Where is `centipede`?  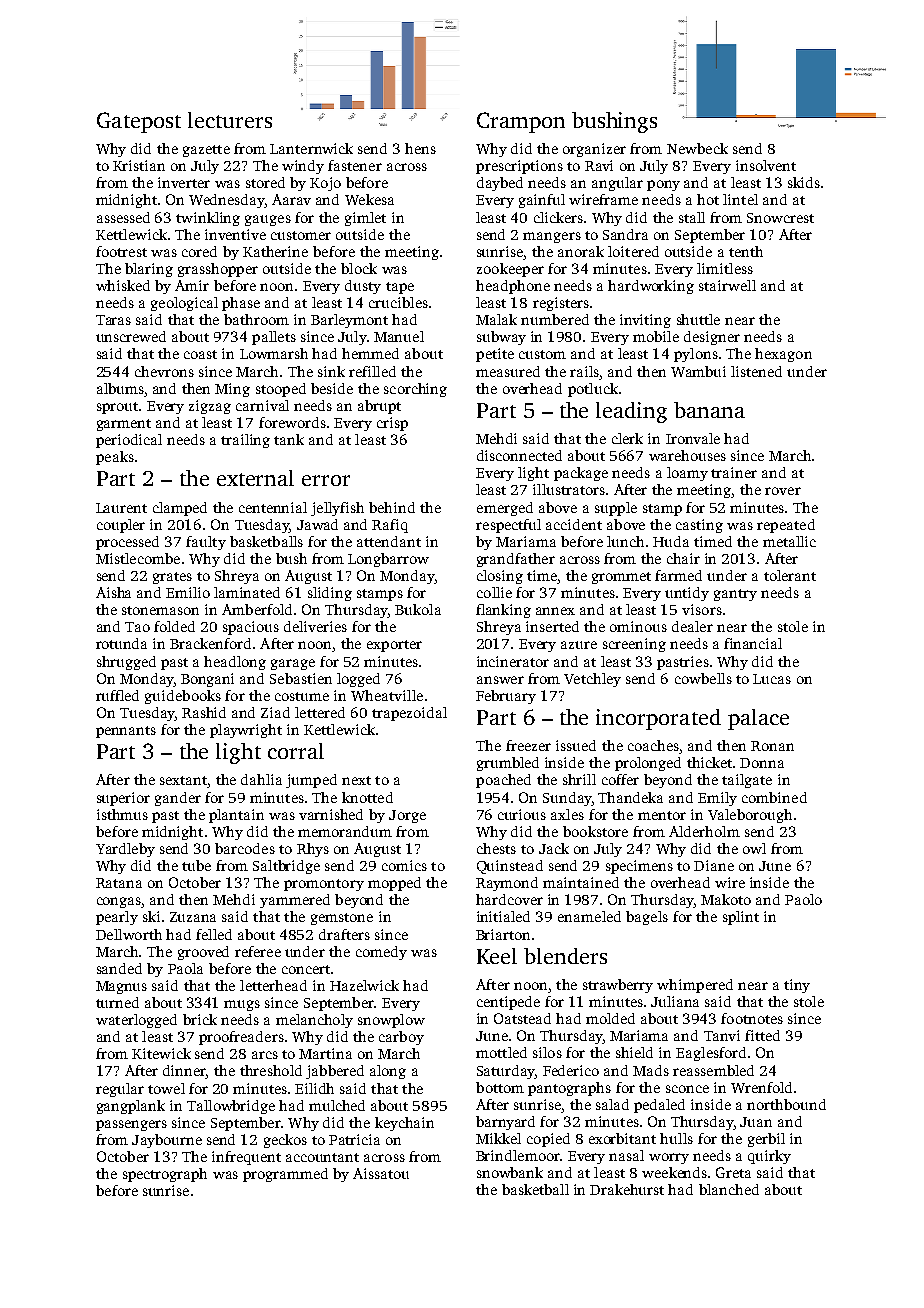 centipede is located at coordinates (508, 1003).
